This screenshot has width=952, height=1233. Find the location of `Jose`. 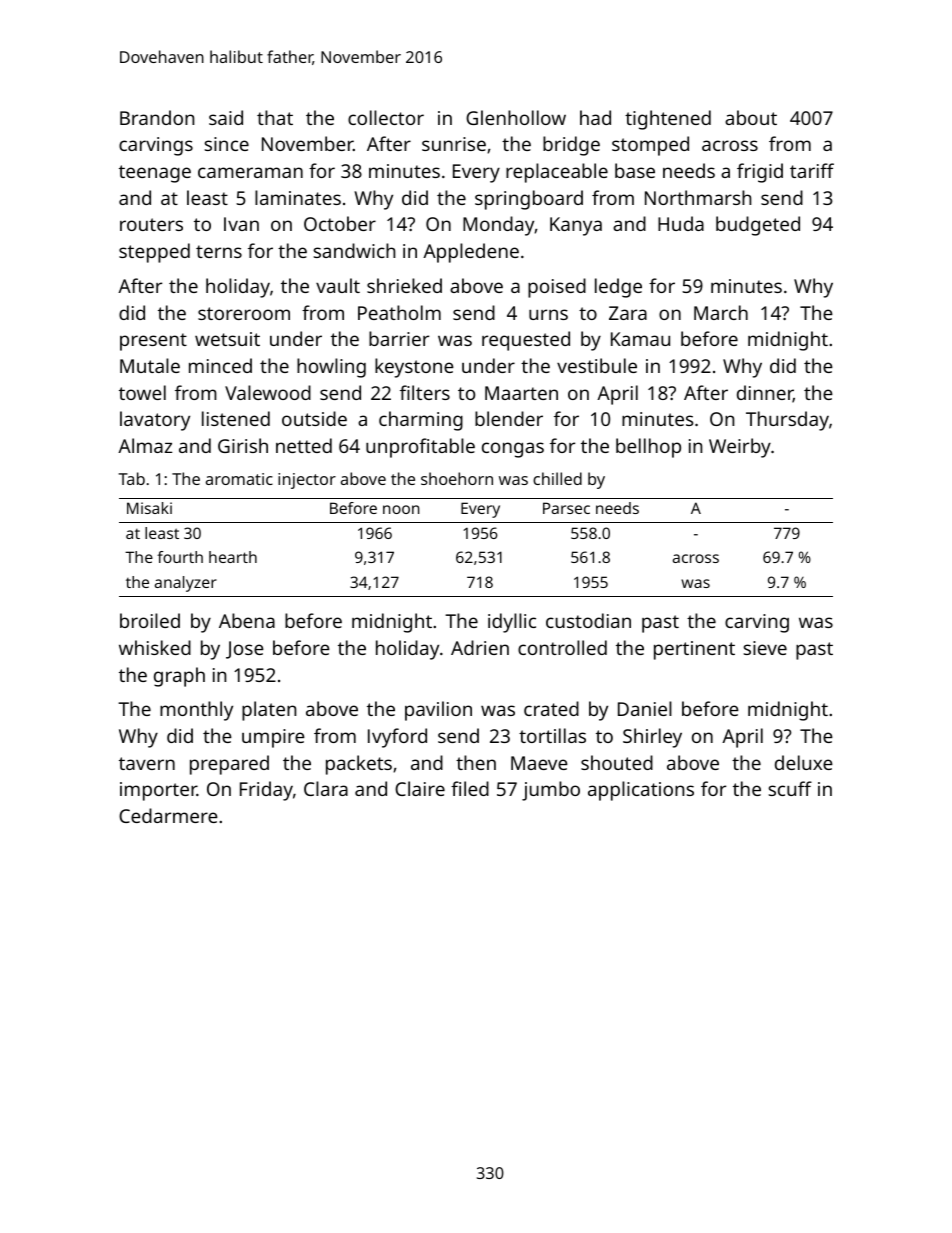

Jose is located at coordinates (245, 650).
